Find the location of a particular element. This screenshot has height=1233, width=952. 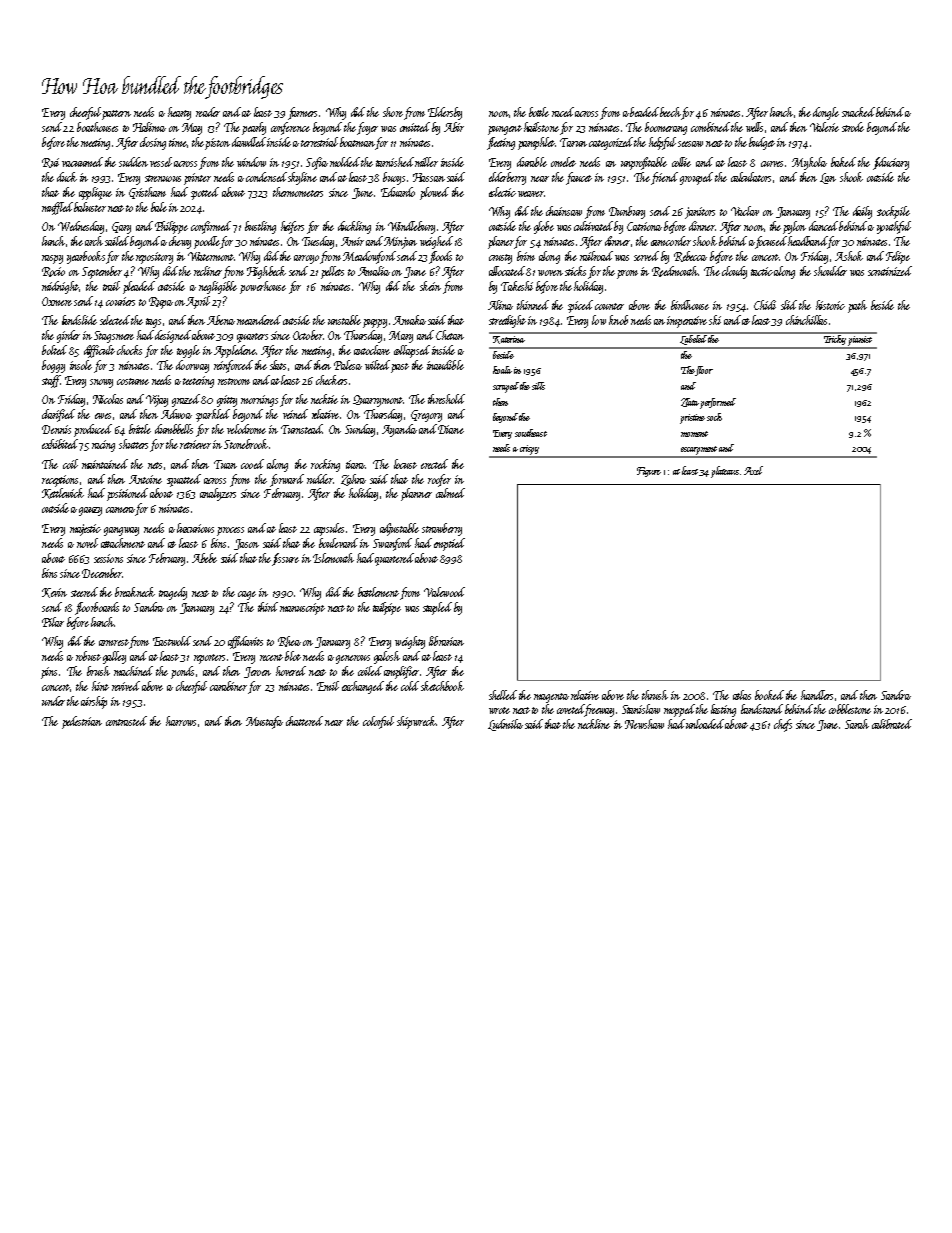

cold is located at coordinates (410, 686).
